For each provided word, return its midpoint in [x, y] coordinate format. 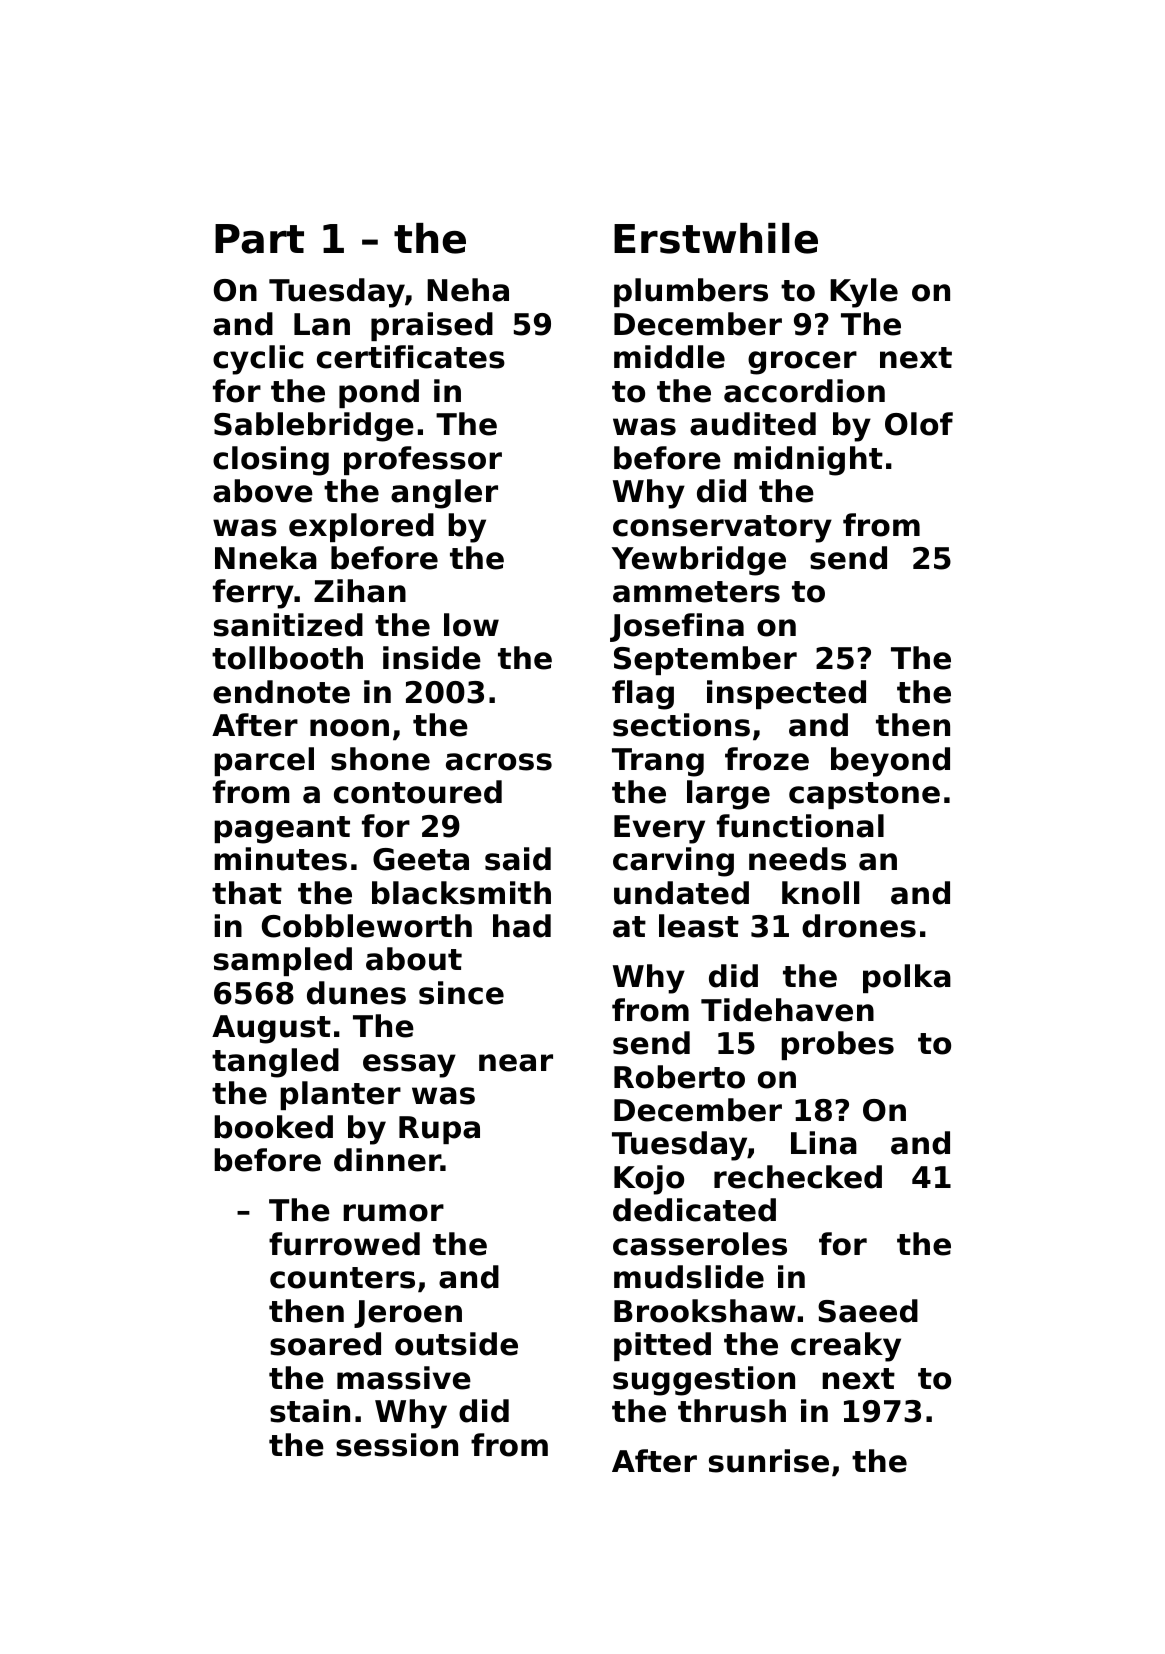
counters [342, 1278]
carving [673, 862]
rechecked [798, 1177]
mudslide [689, 1277]
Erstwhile [716, 238]
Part [259, 239]
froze [767, 759]
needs [797, 859]
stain [310, 1411]
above [263, 491]
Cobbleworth [367, 926]
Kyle [864, 293]
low [471, 625]
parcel [264, 761]
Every [659, 829]
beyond [890, 762]
